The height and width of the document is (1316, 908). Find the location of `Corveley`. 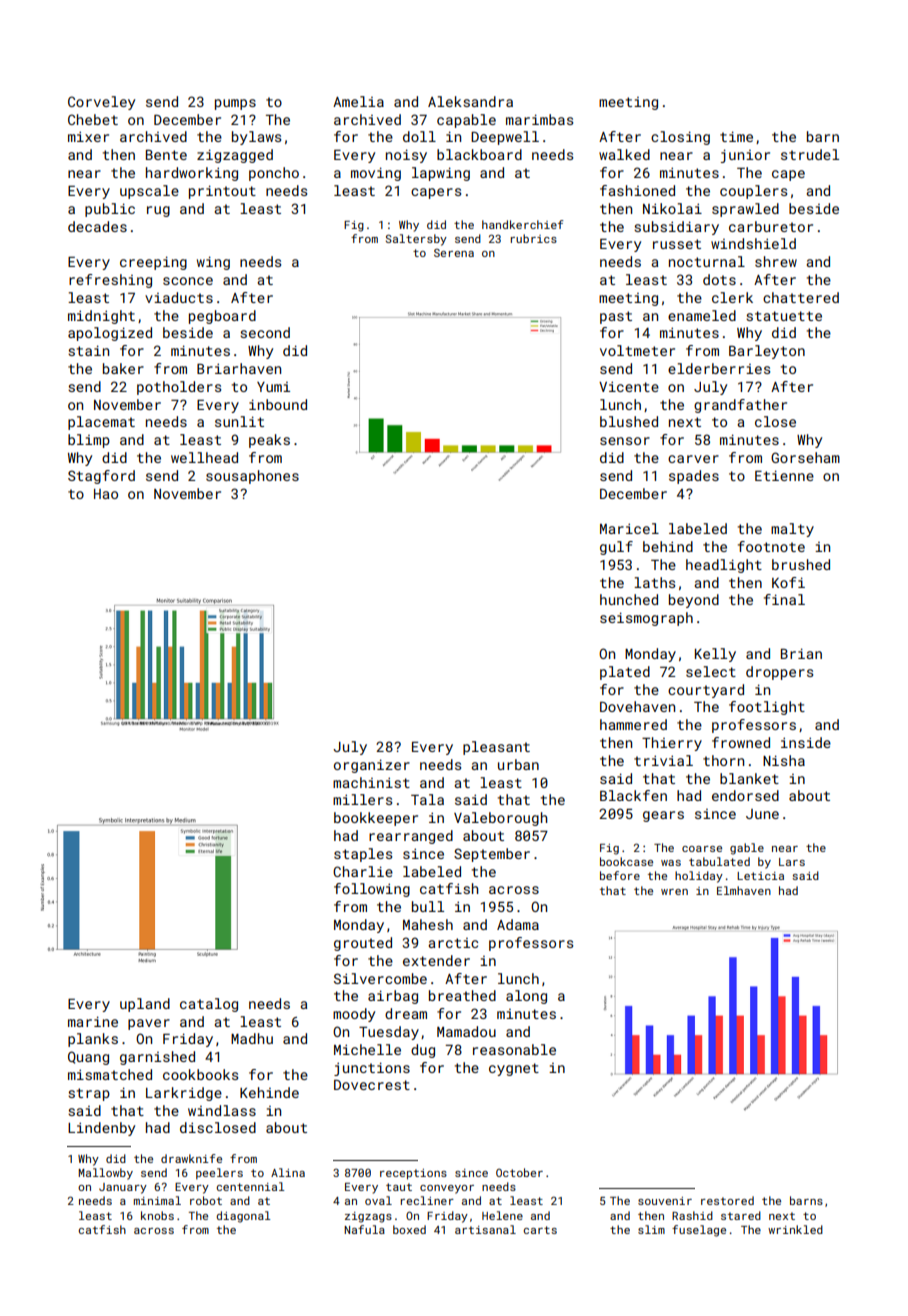

Corveley is located at coordinates (101, 103).
